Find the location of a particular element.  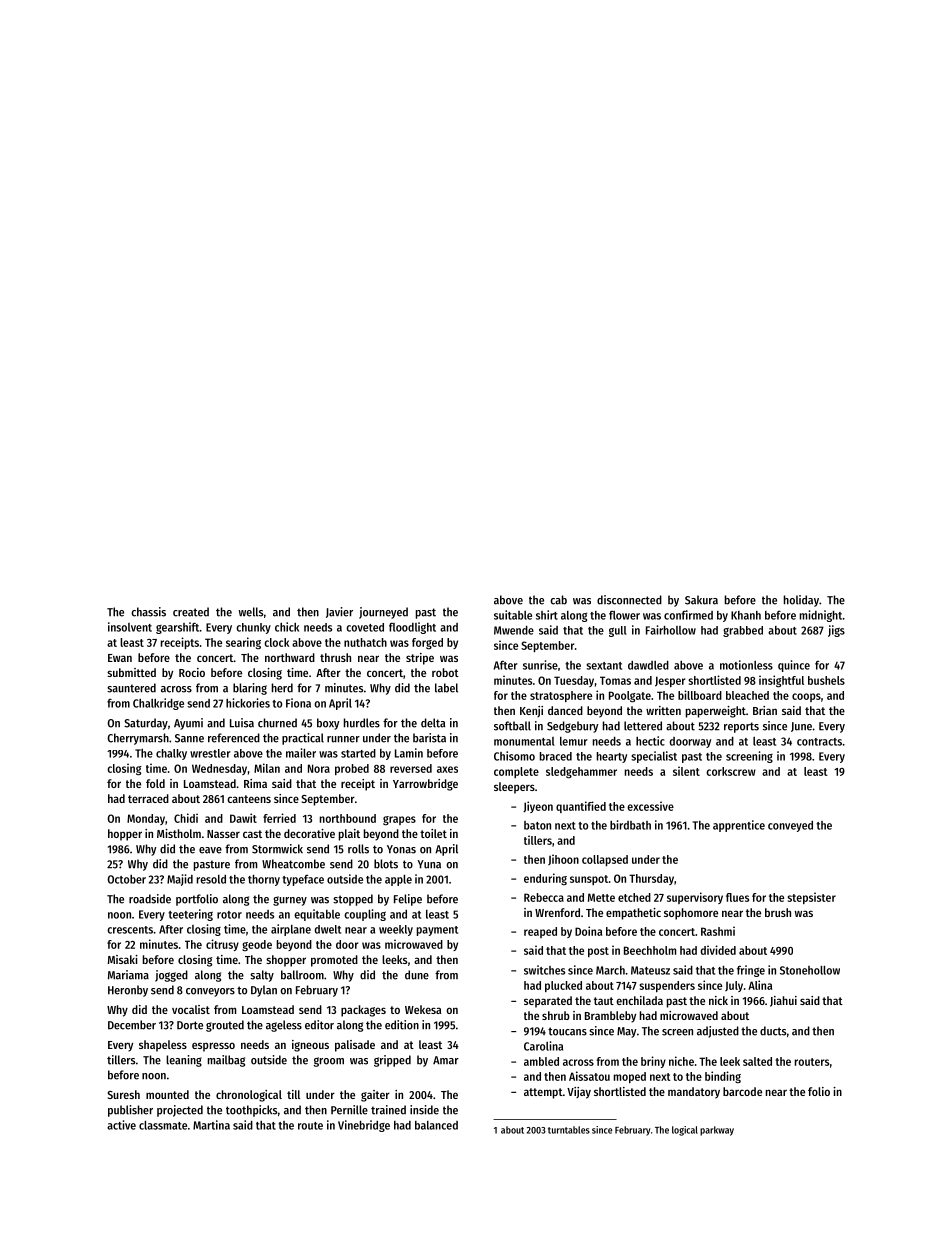

switches is located at coordinates (544, 970).
